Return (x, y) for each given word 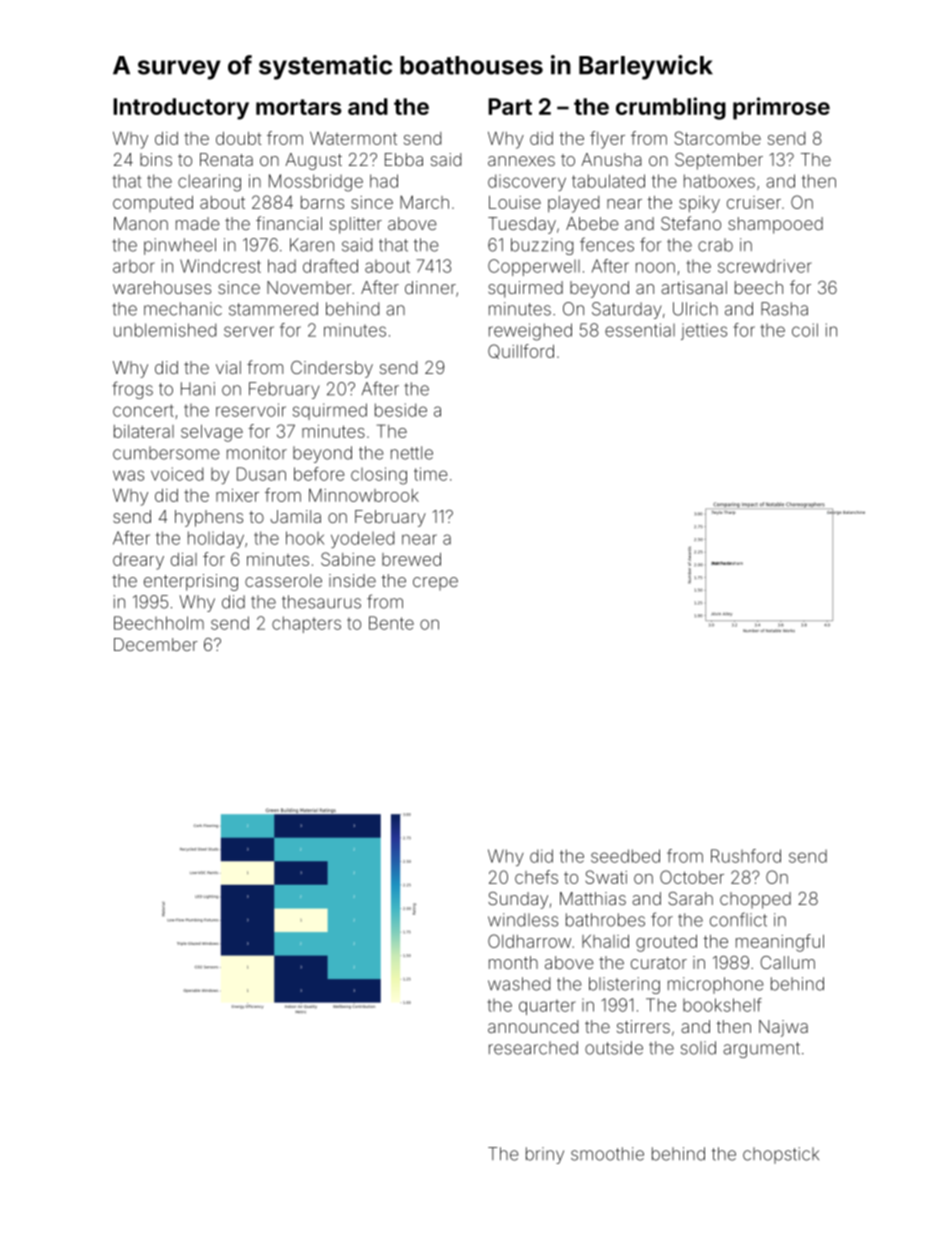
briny (545, 1155)
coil (805, 330)
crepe (435, 584)
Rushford (746, 856)
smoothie (607, 1154)
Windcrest (220, 266)
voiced (177, 474)
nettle (412, 453)
